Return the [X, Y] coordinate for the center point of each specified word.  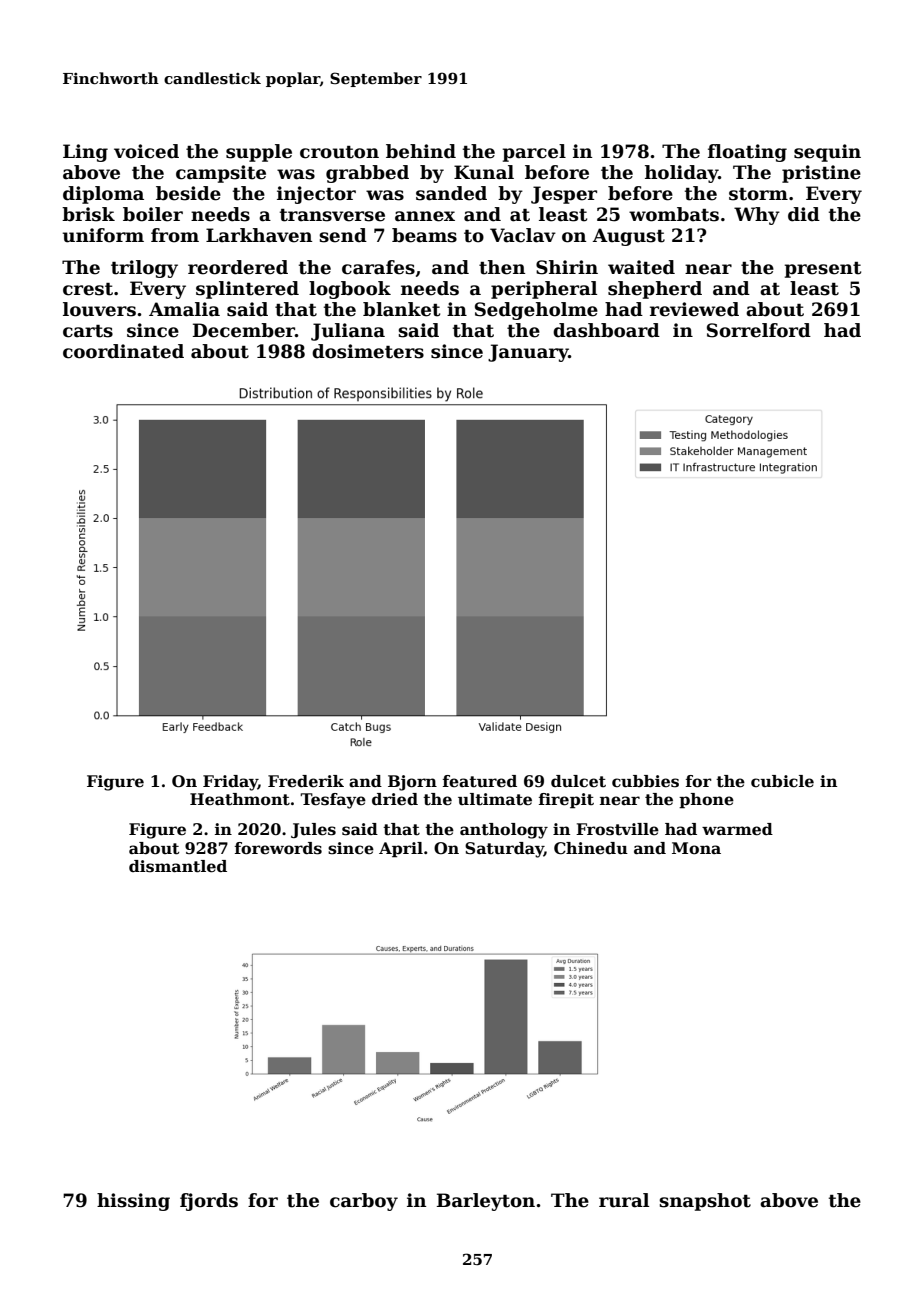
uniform [103, 235]
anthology [504, 831]
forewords [278, 848]
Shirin [567, 267]
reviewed [694, 309]
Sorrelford [759, 330]
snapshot [705, 1202]
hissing [133, 1202]
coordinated [123, 351]
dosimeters [368, 351]
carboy [364, 1202]
